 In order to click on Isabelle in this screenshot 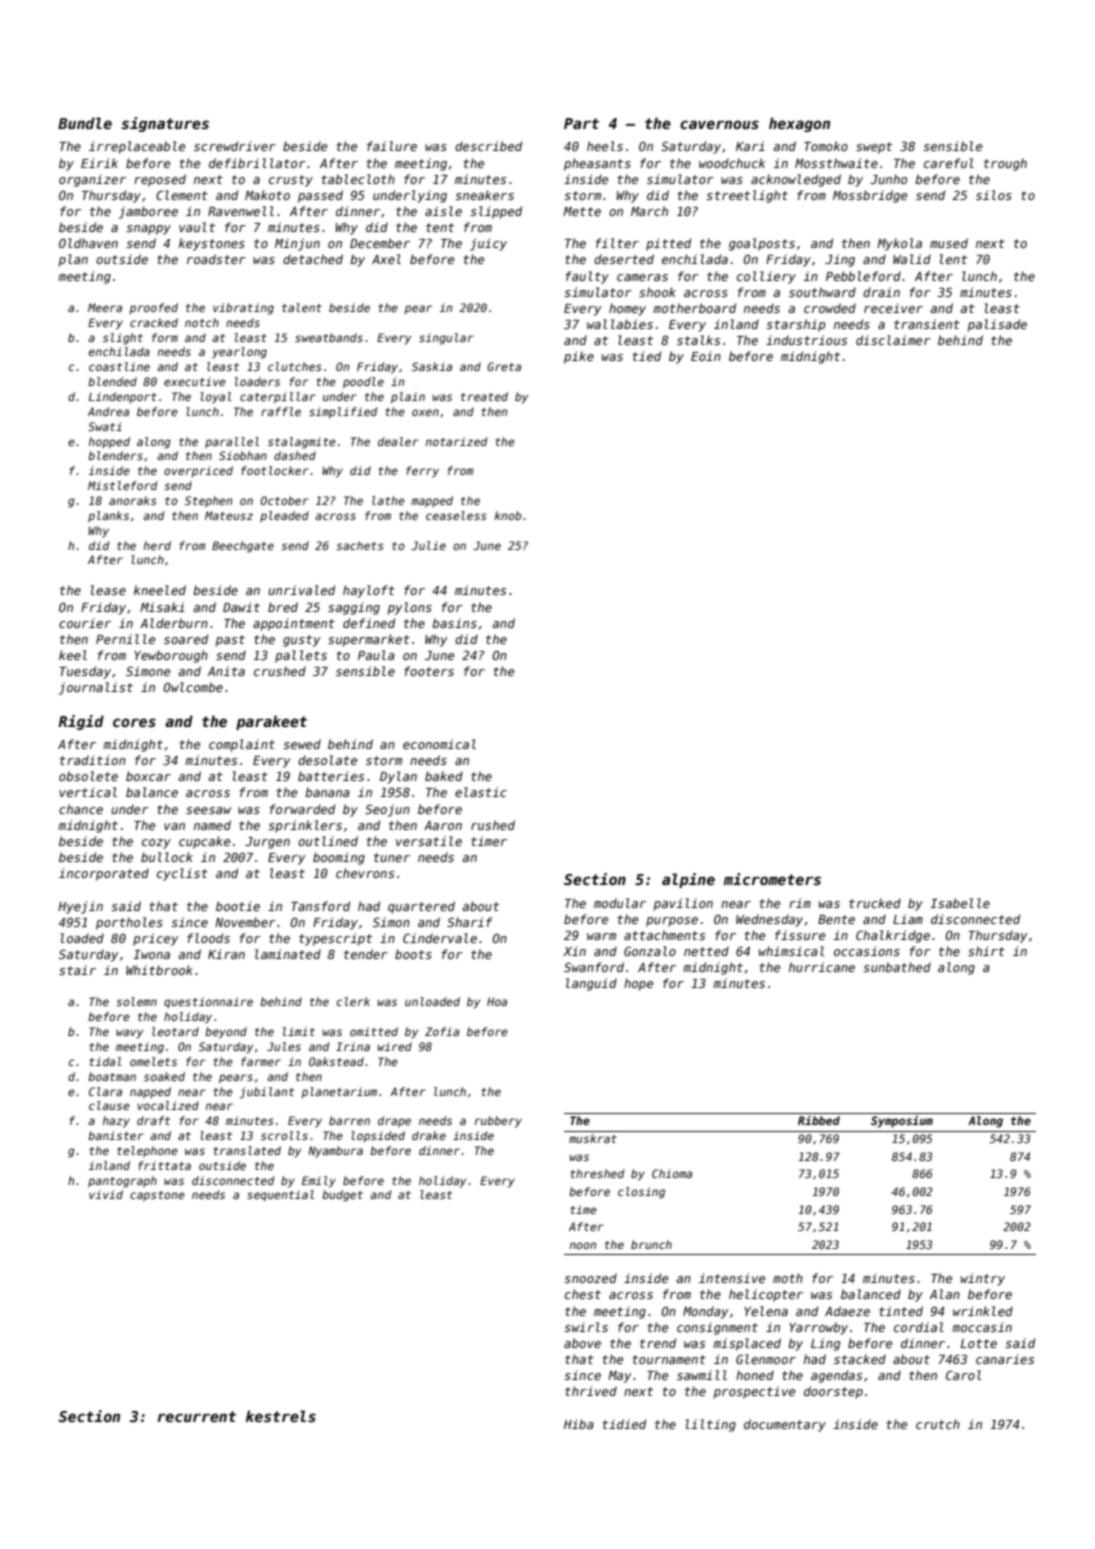, I will do `click(960, 903)`.
